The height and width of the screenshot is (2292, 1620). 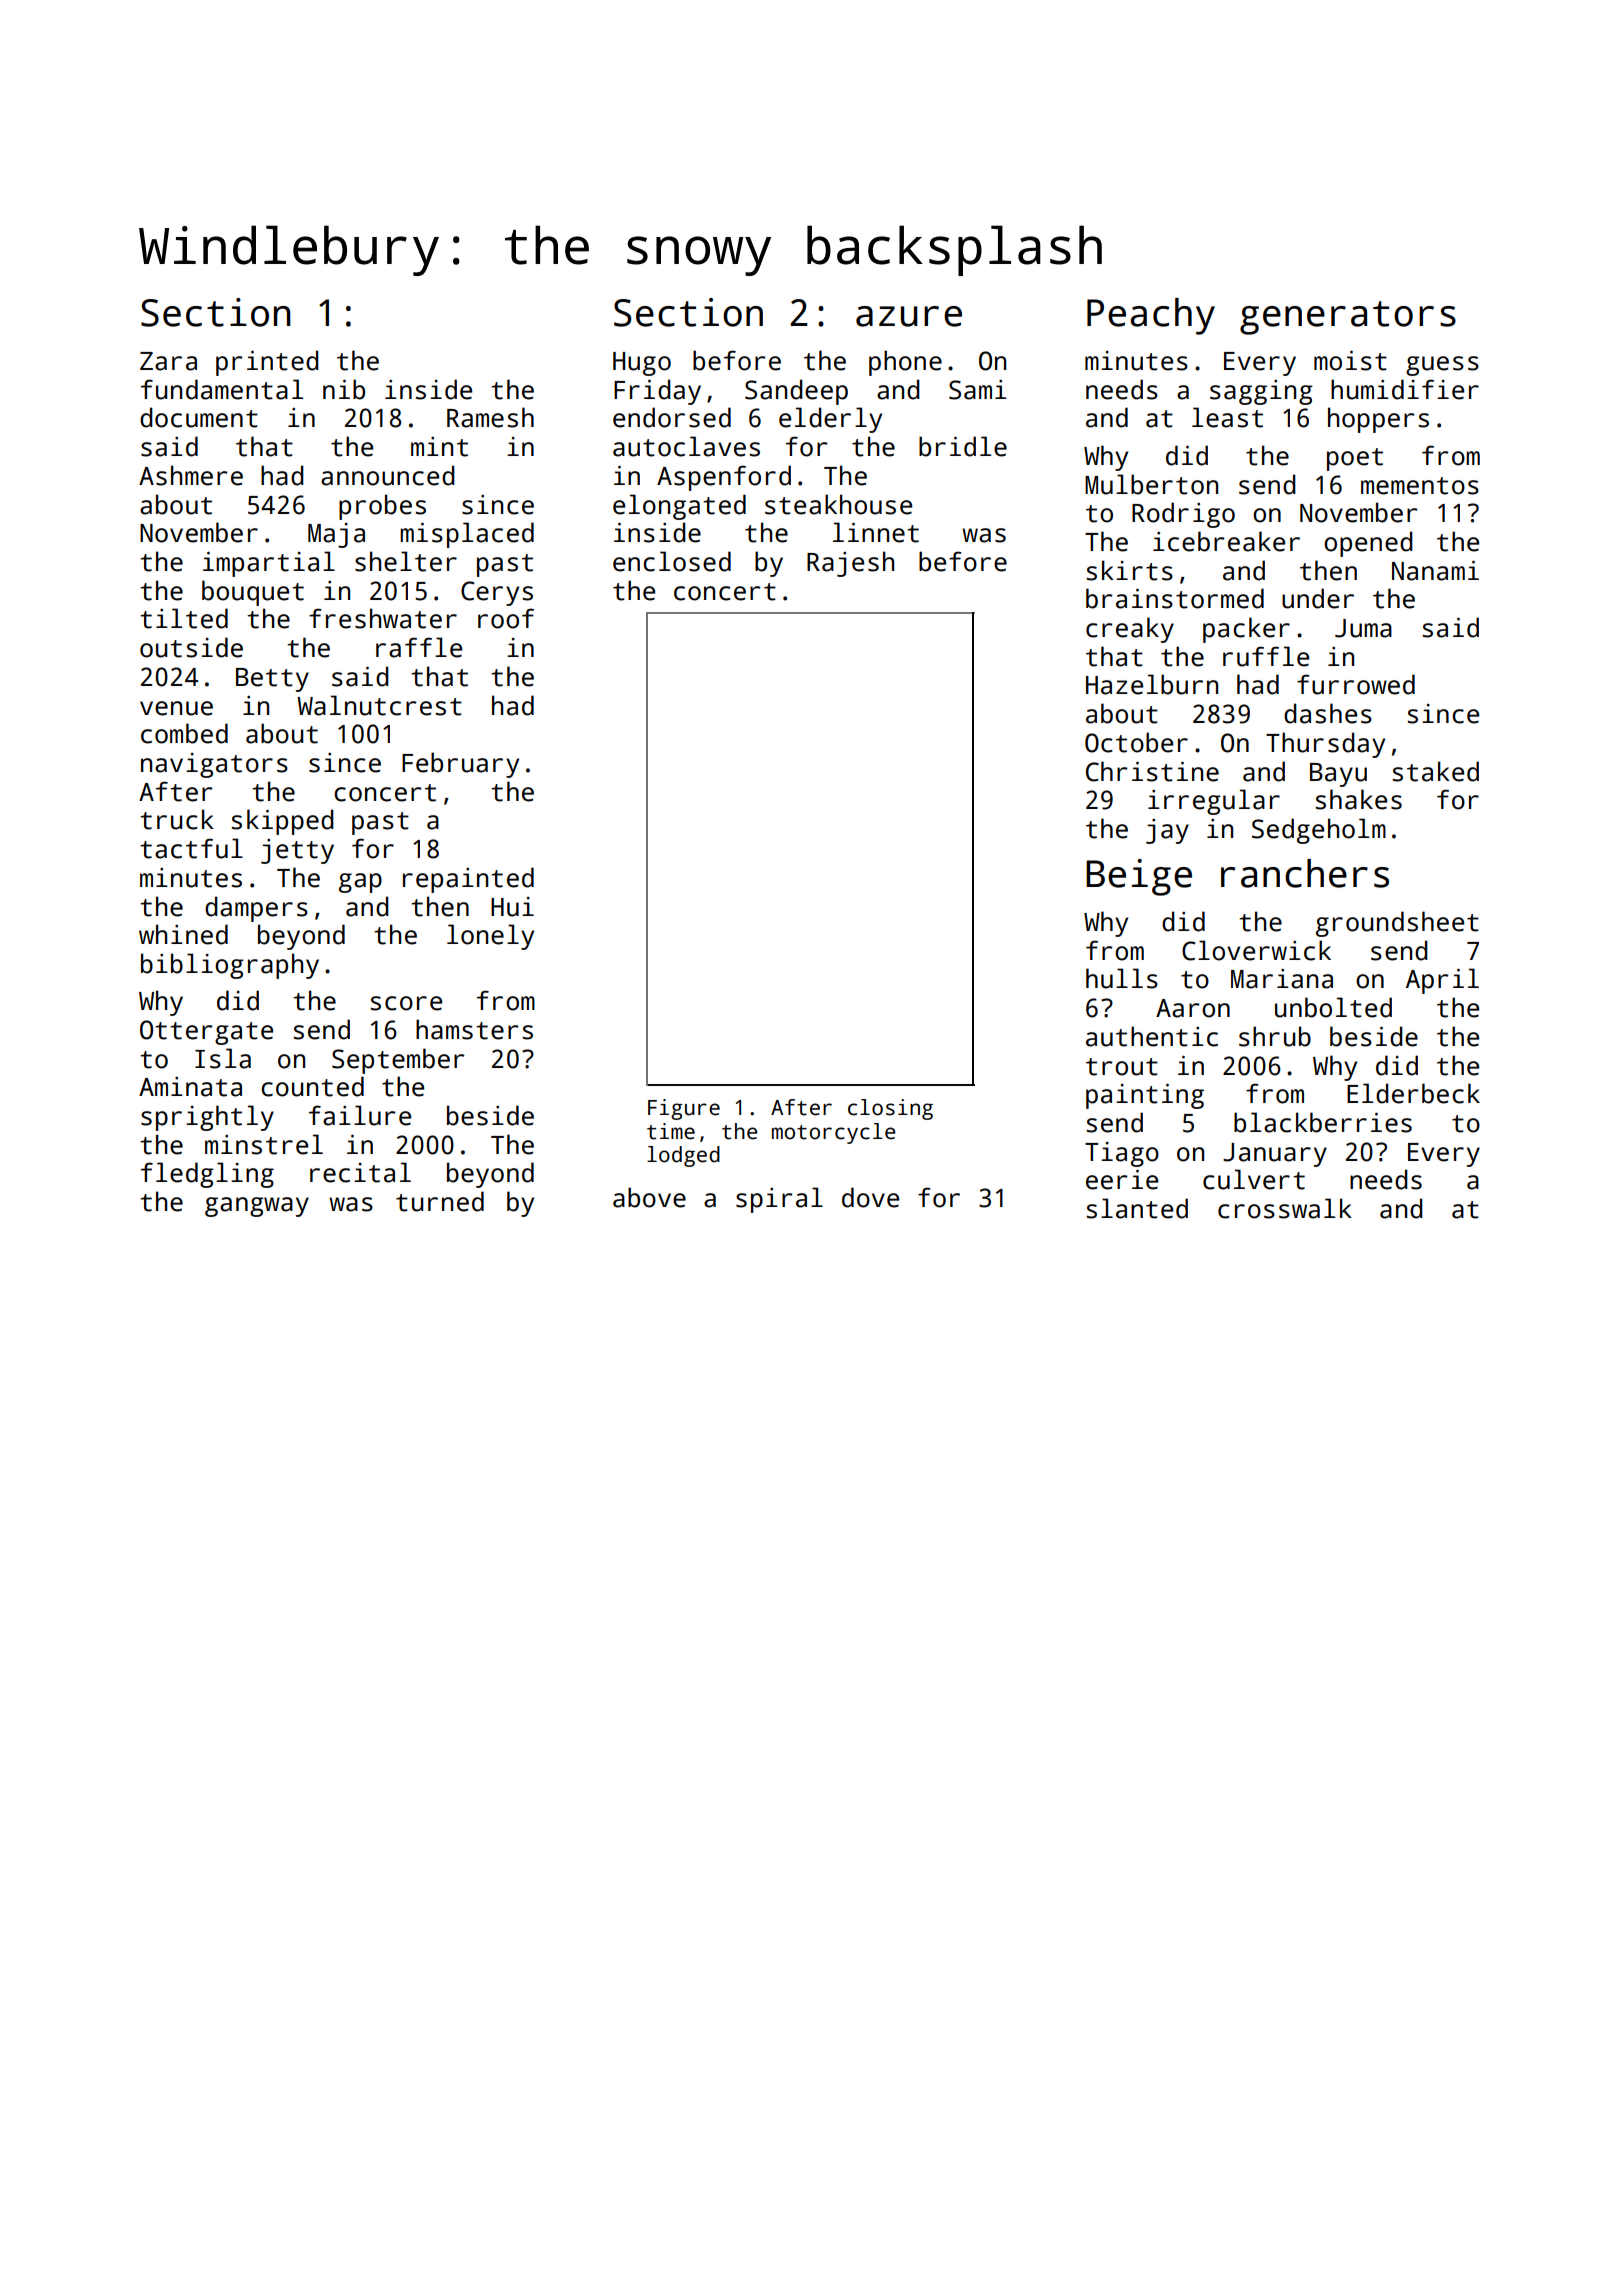 What do you see at coordinates (909, 316) in the screenshot?
I see `azure` at bounding box center [909, 316].
